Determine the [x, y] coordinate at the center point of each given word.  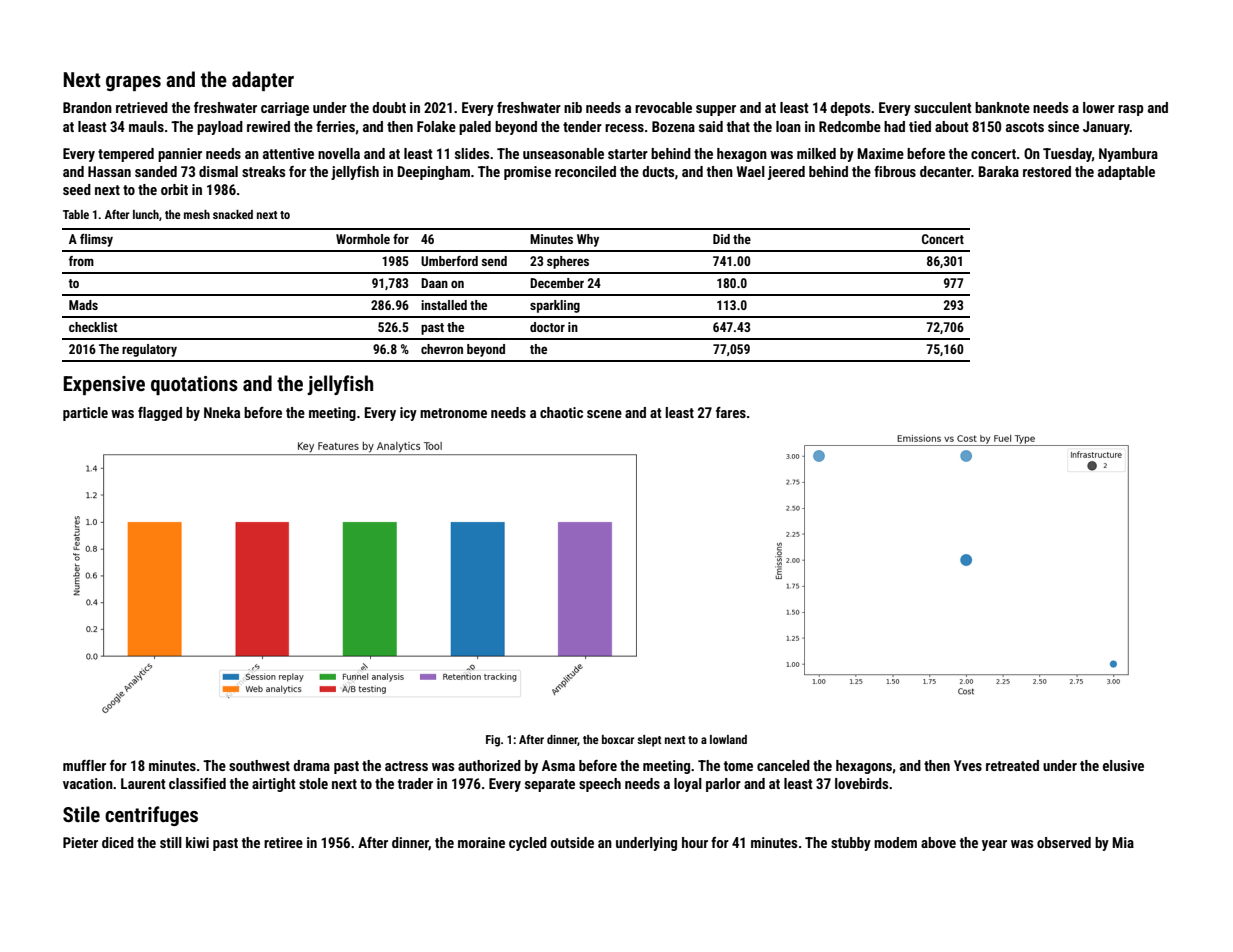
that [738, 126]
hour [695, 842]
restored [1047, 171]
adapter [263, 81]
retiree [283, 842]
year [994, 845]
